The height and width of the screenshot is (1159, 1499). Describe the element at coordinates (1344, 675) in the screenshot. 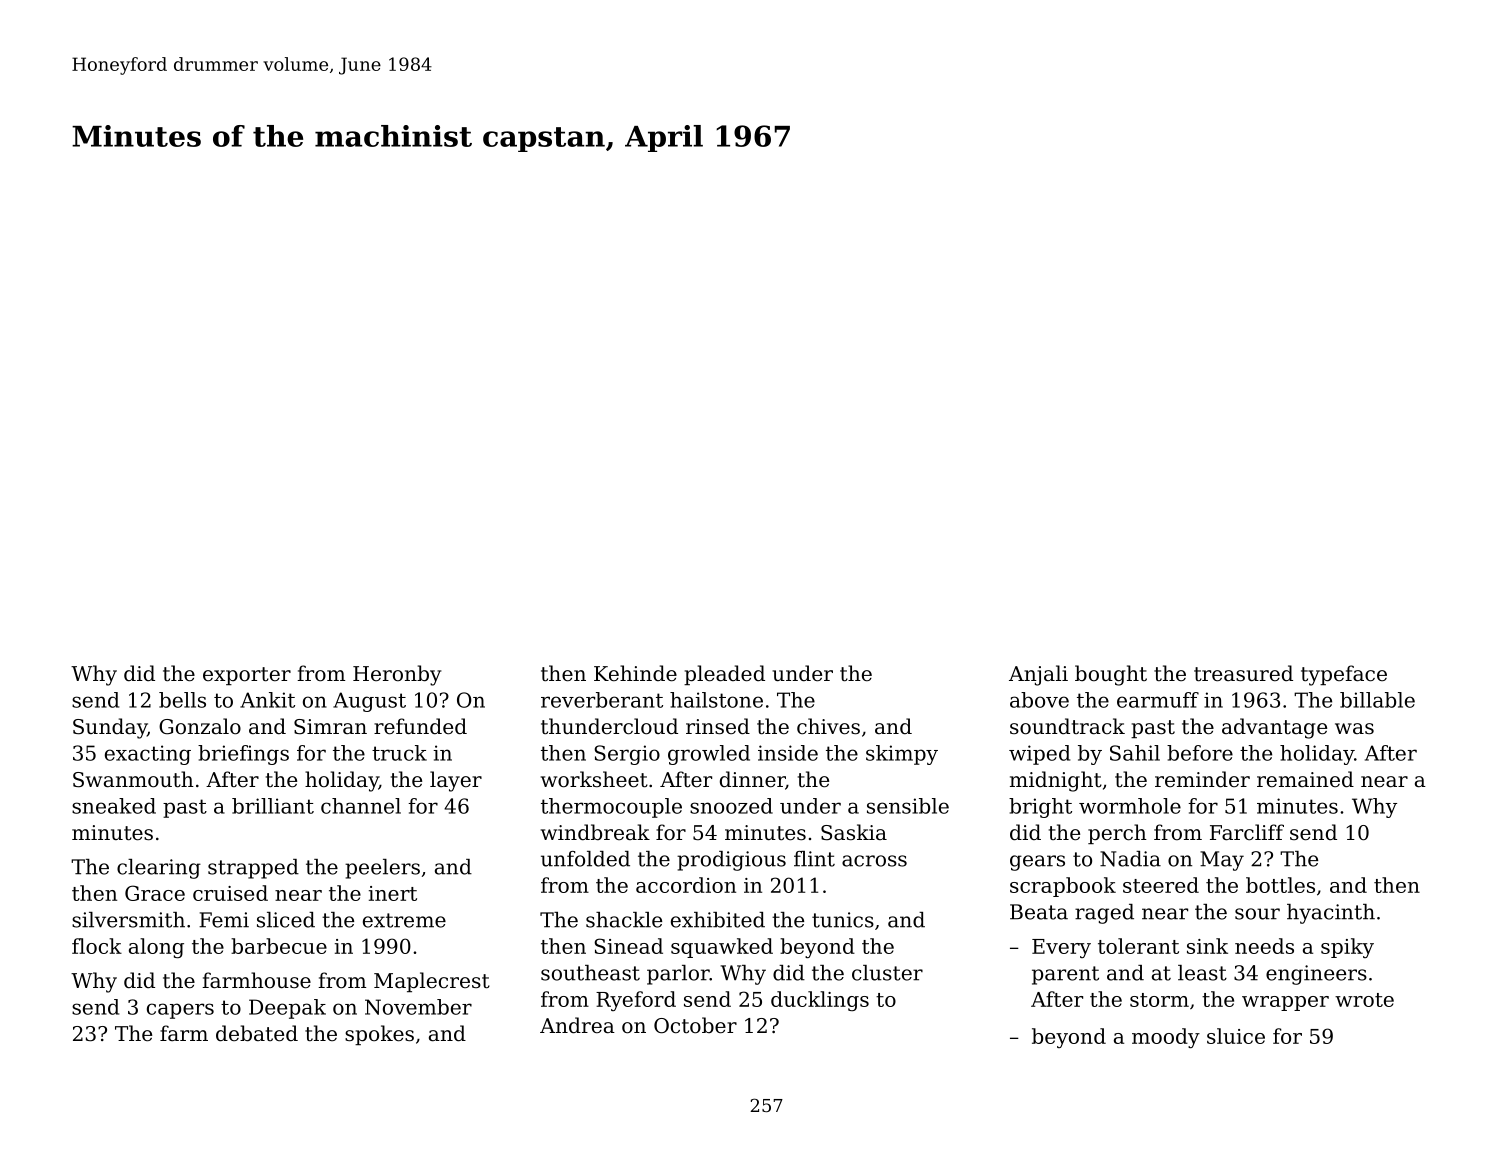

I see `typeface` at that location.
